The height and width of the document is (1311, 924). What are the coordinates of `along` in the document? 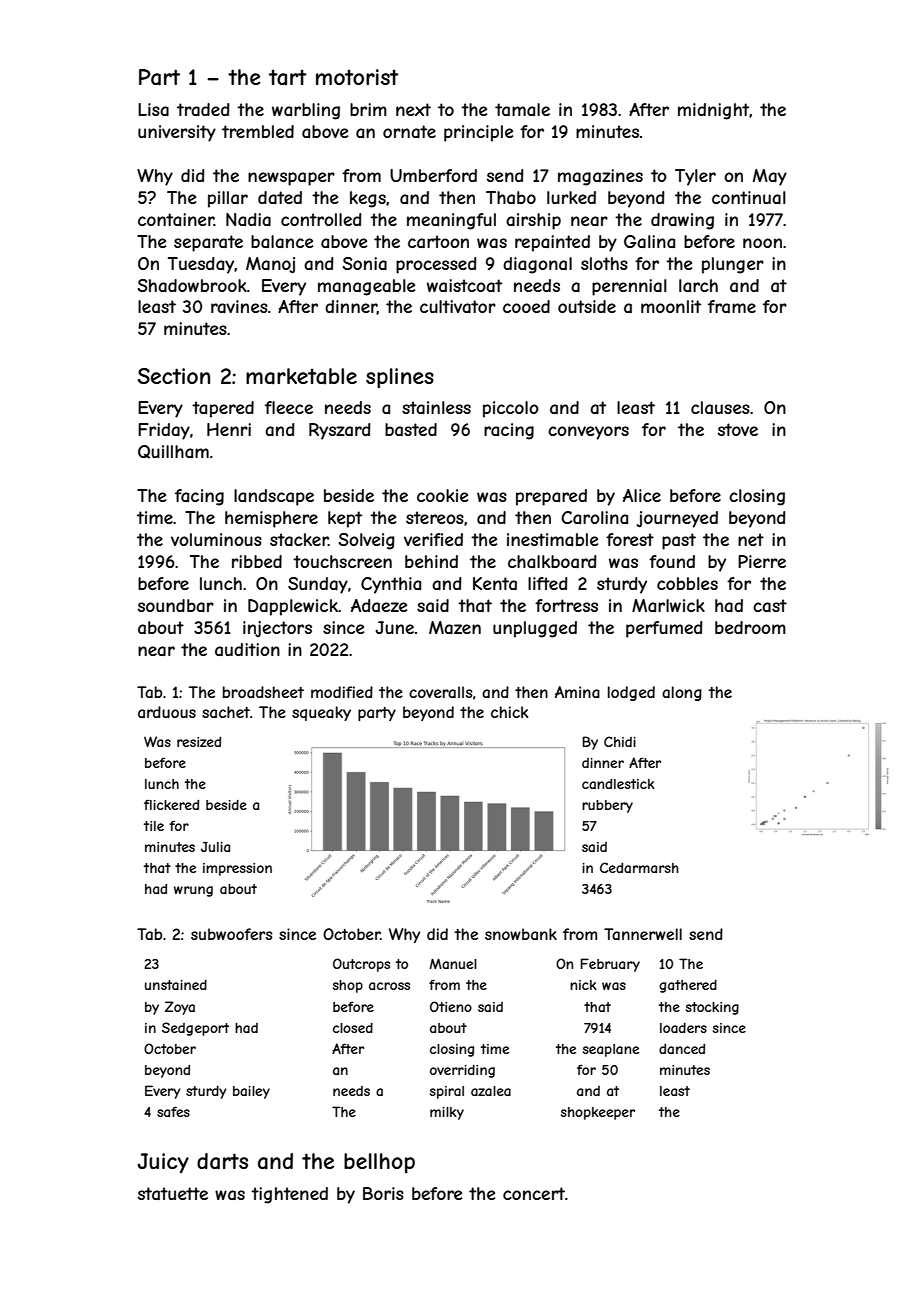 It's located at (682, 693).
